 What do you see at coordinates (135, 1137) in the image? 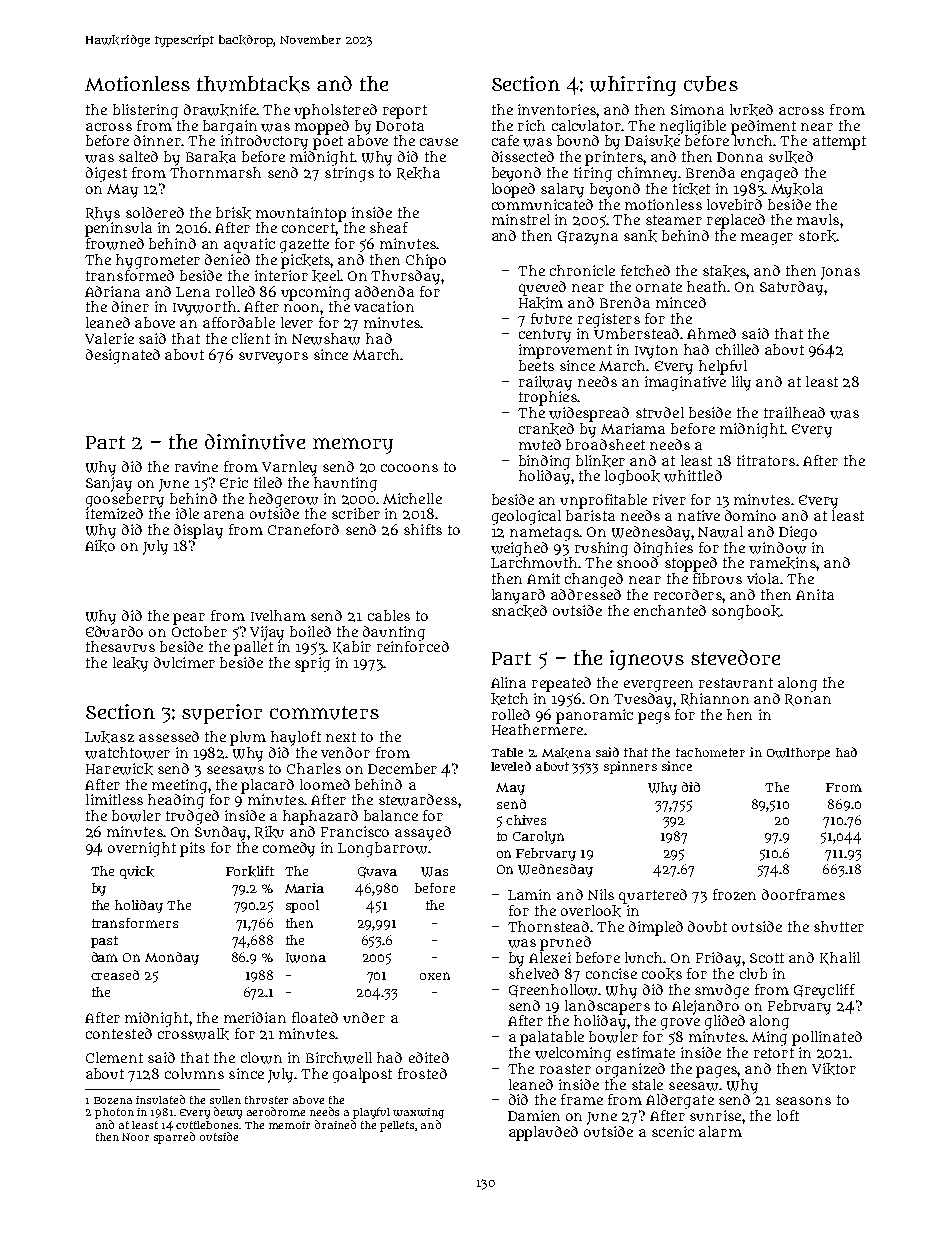
I see `Noor` at bounding box center [135, 1137].
